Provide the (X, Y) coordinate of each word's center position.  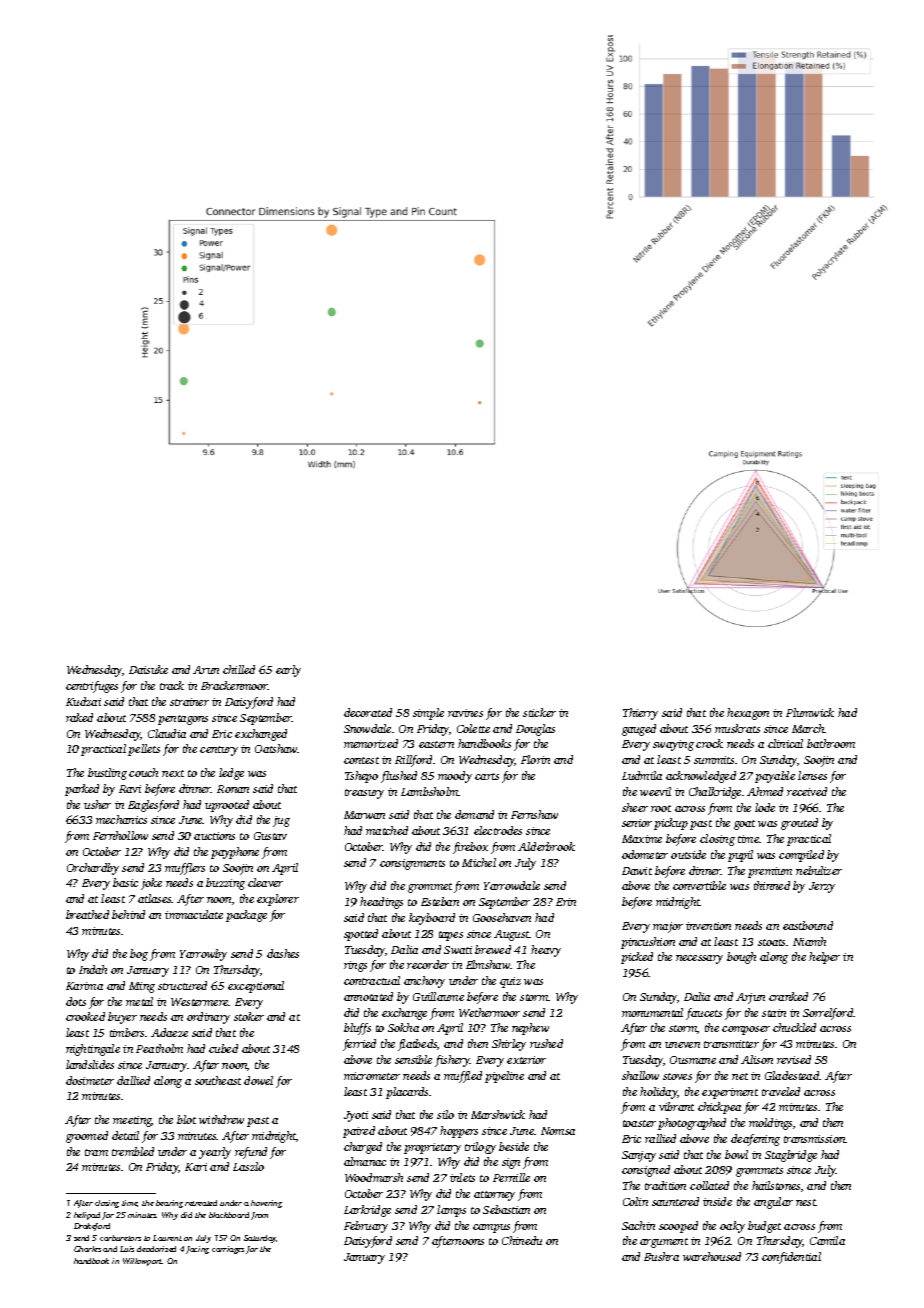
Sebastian (506, 1209)
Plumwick (810, 712)
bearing (169, 1204)
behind (128, 914)
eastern (436, 744)
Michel (479, 862)
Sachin (638, 1225)
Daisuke (148, 669)
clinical (785, 743)
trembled (133, 1151)
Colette (473, 728)
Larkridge (367, 1211)
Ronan (233, 789)
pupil (740, 856)
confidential (791, 1258)
